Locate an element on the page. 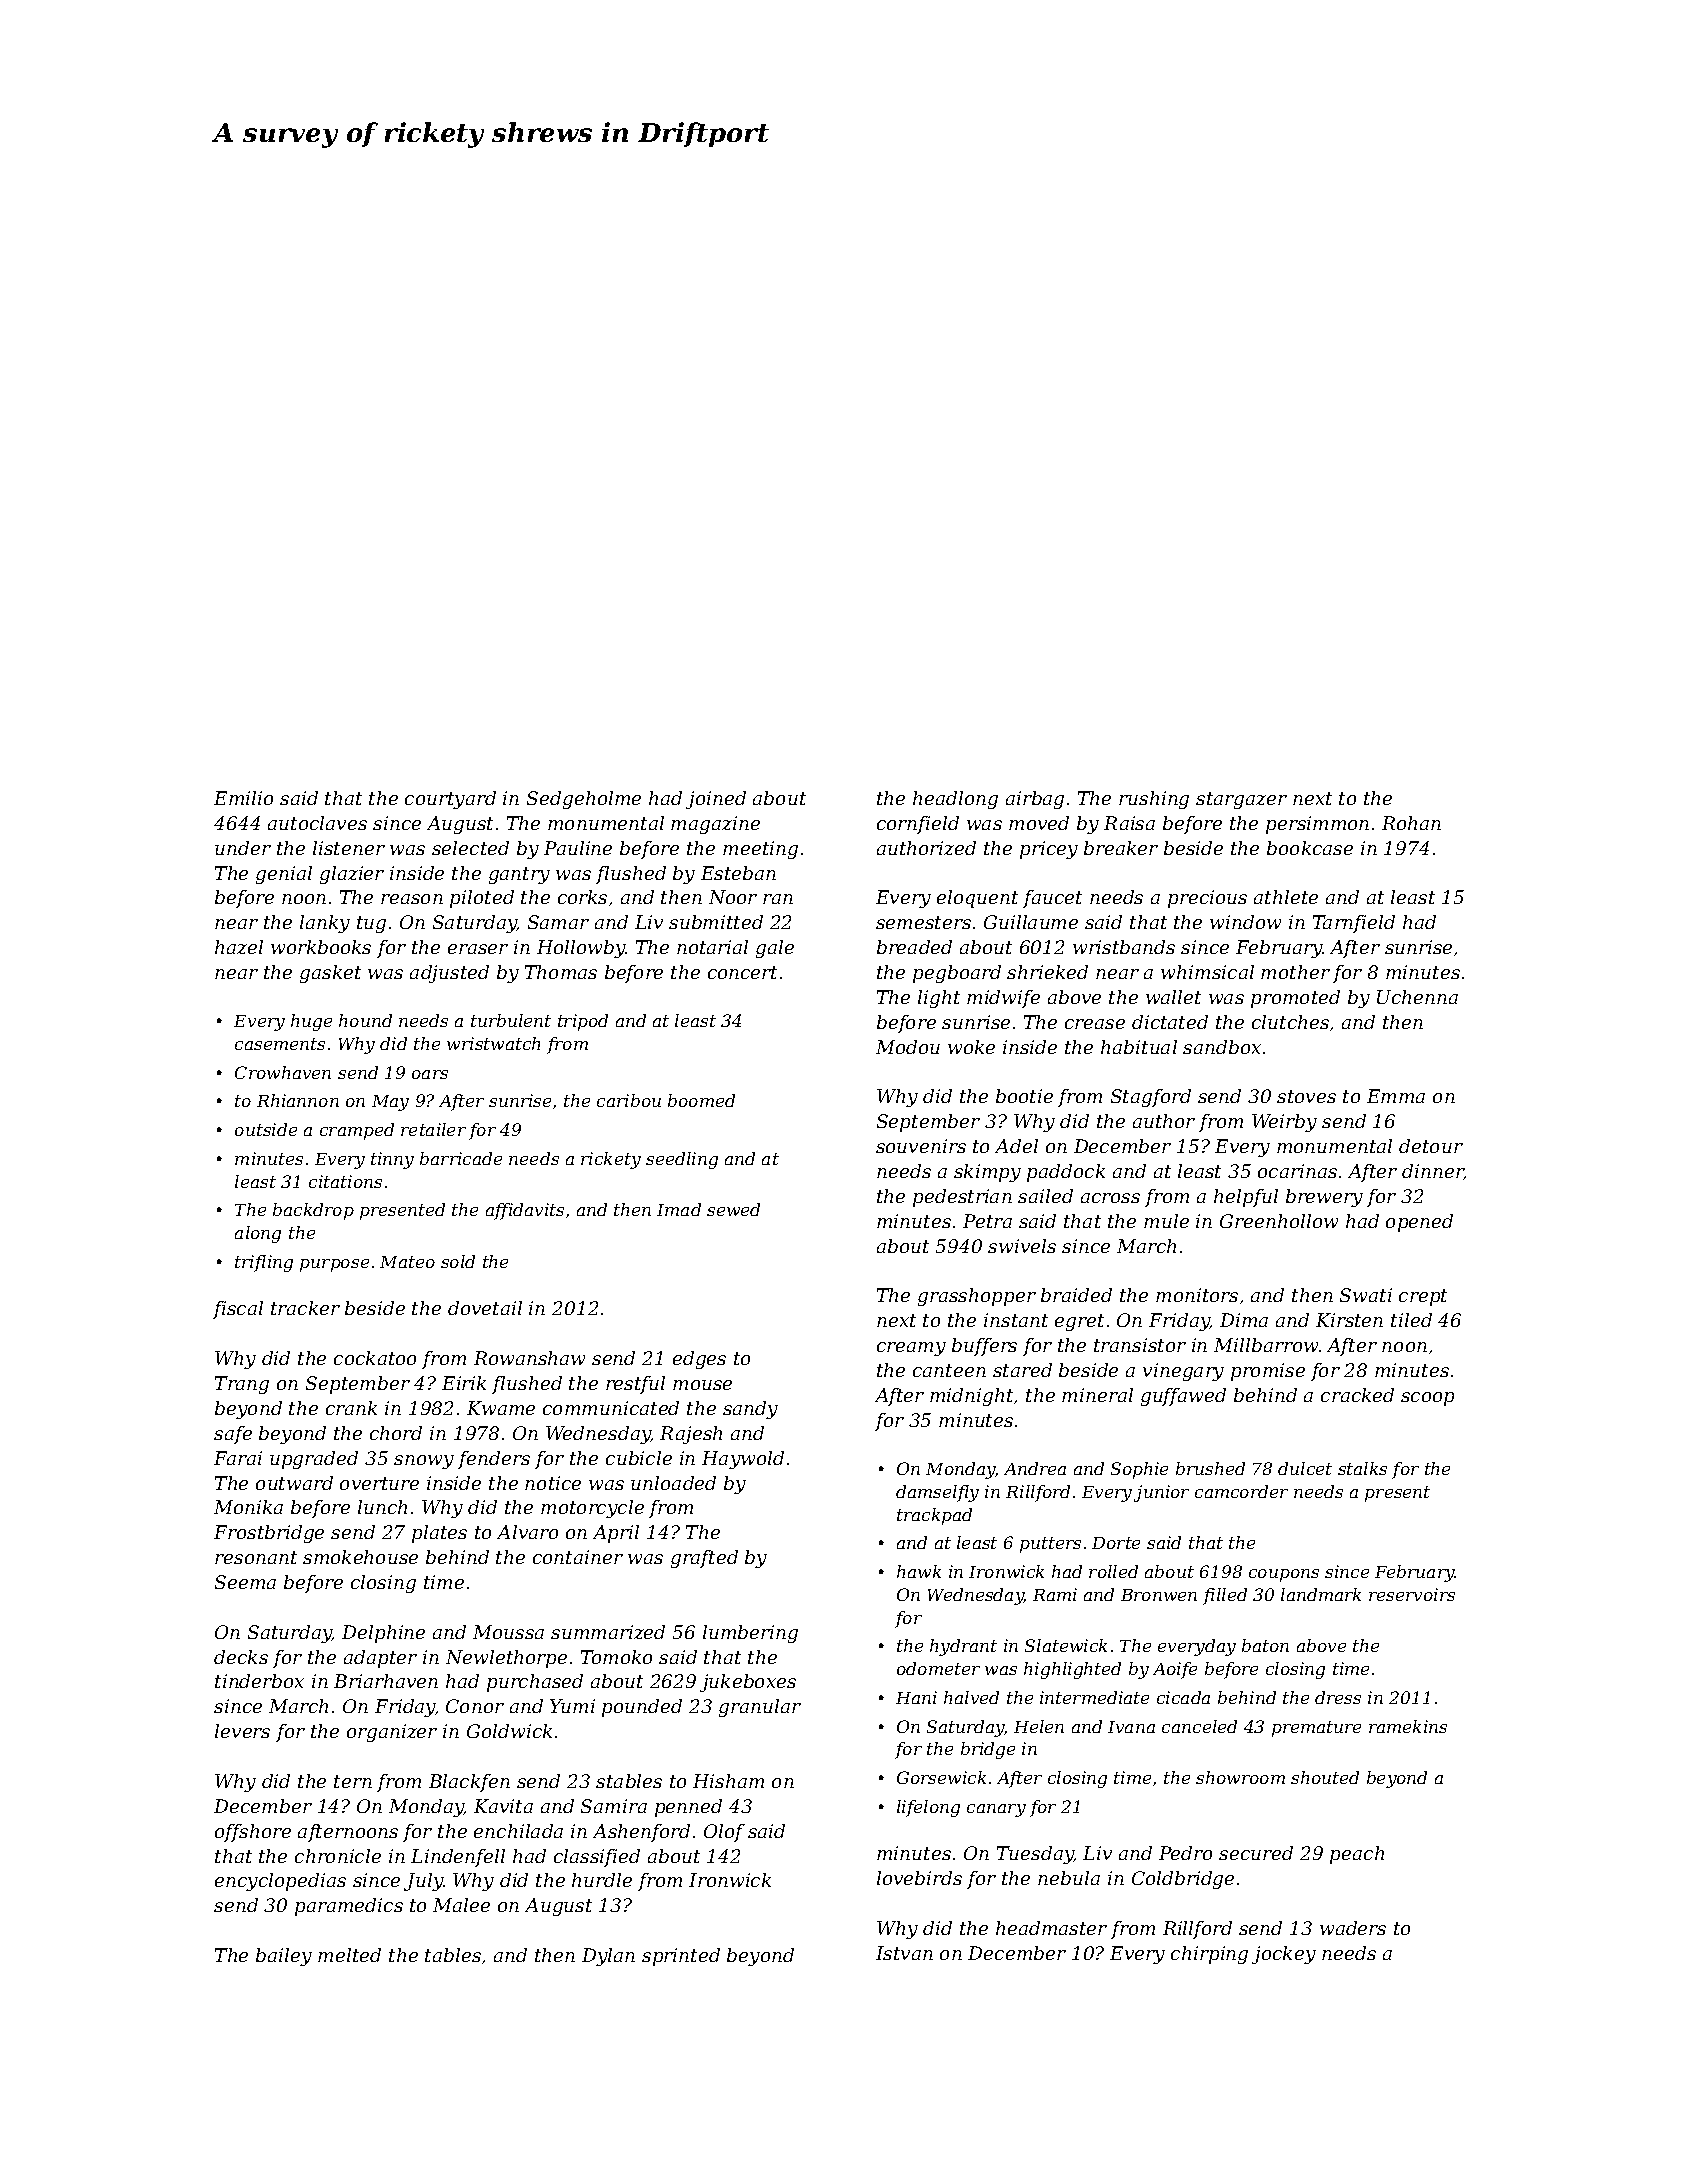  precious is located at coordinates (1207, 899).
